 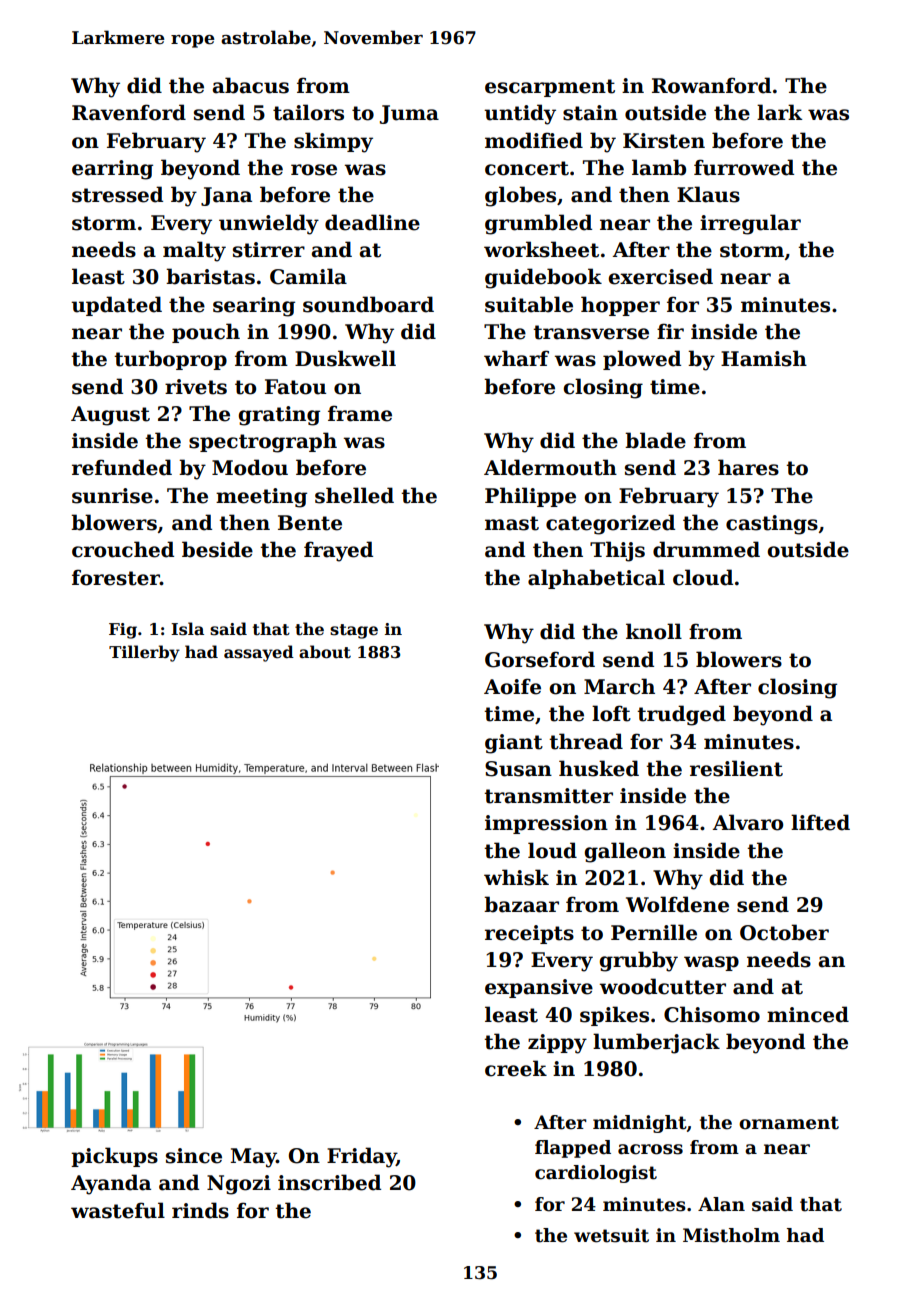 I want to click on shelled, so click(x=354, y=495).
